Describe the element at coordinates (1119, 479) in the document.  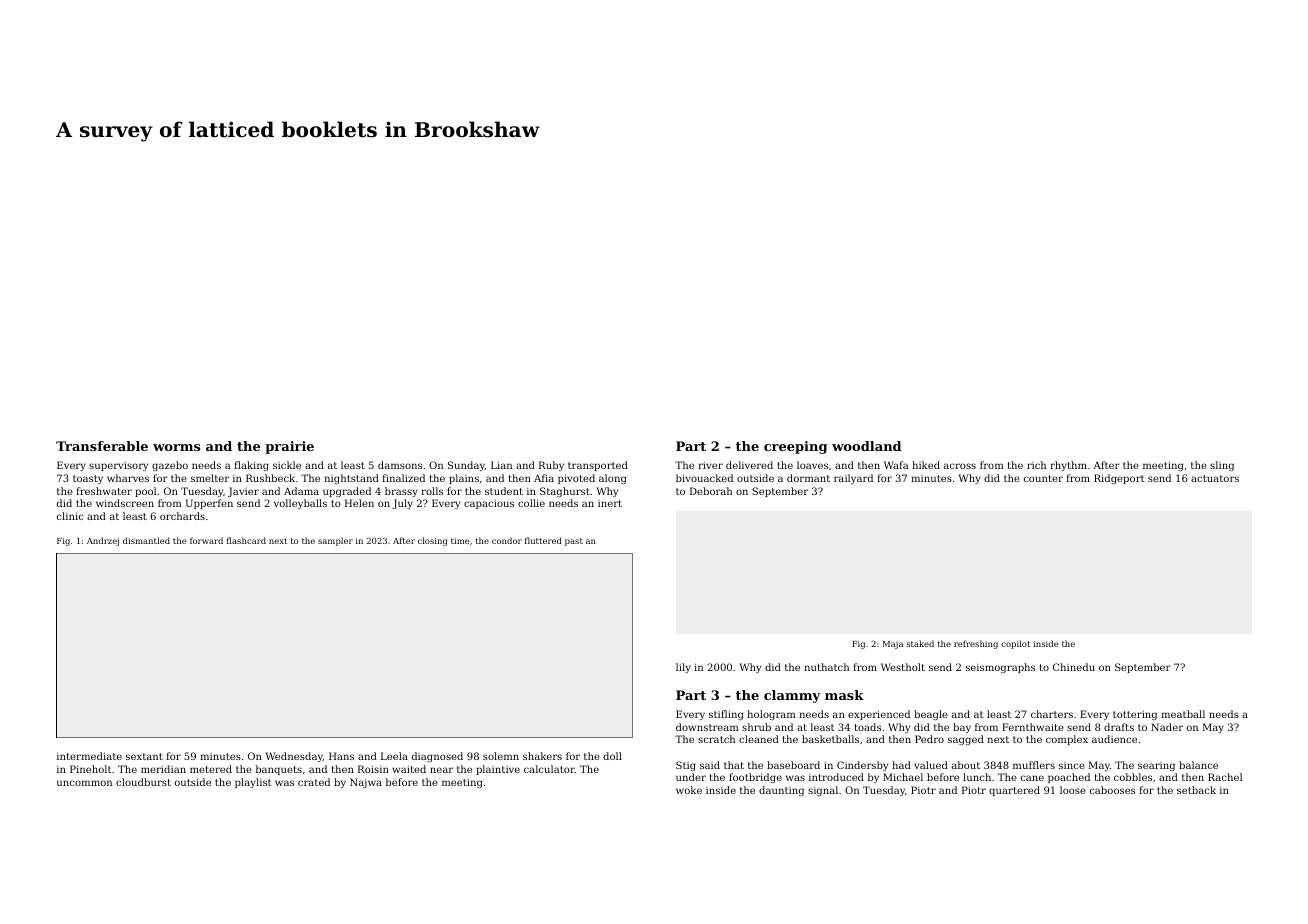
I see `Ridgeport` at that location.
